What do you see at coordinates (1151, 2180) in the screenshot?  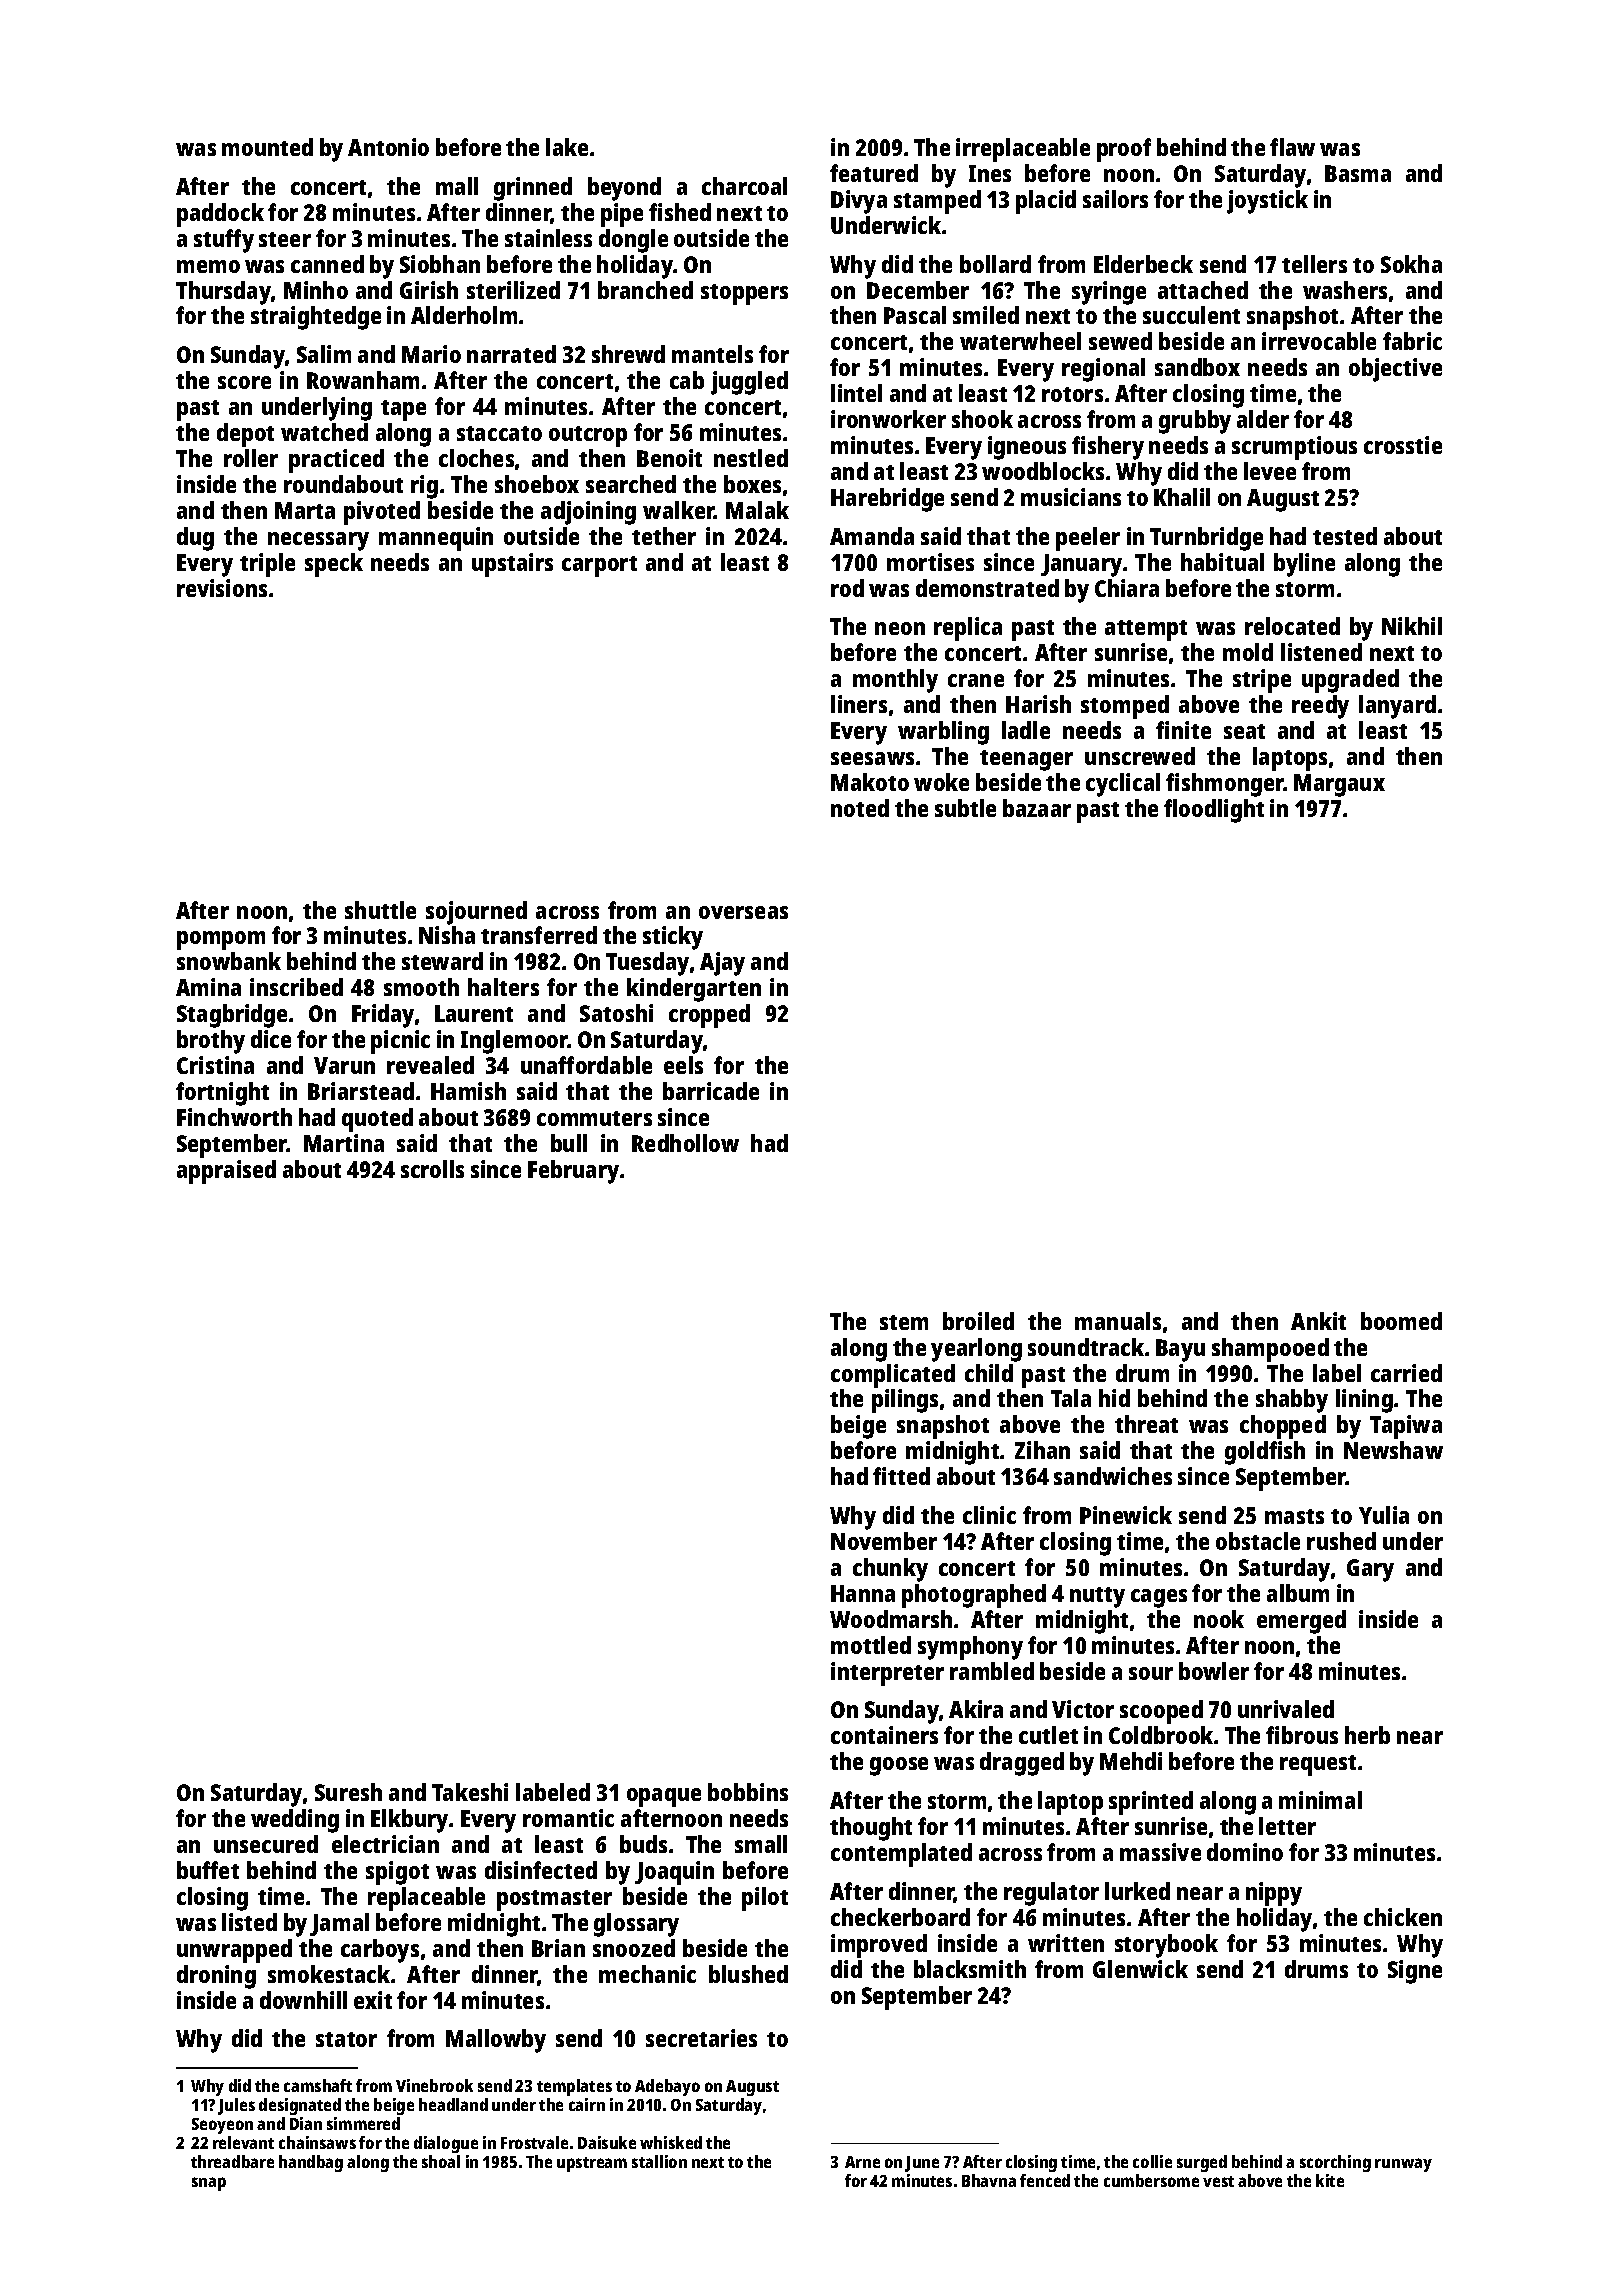 I see `cumbersome` at bounding box center [1151, 2180].
